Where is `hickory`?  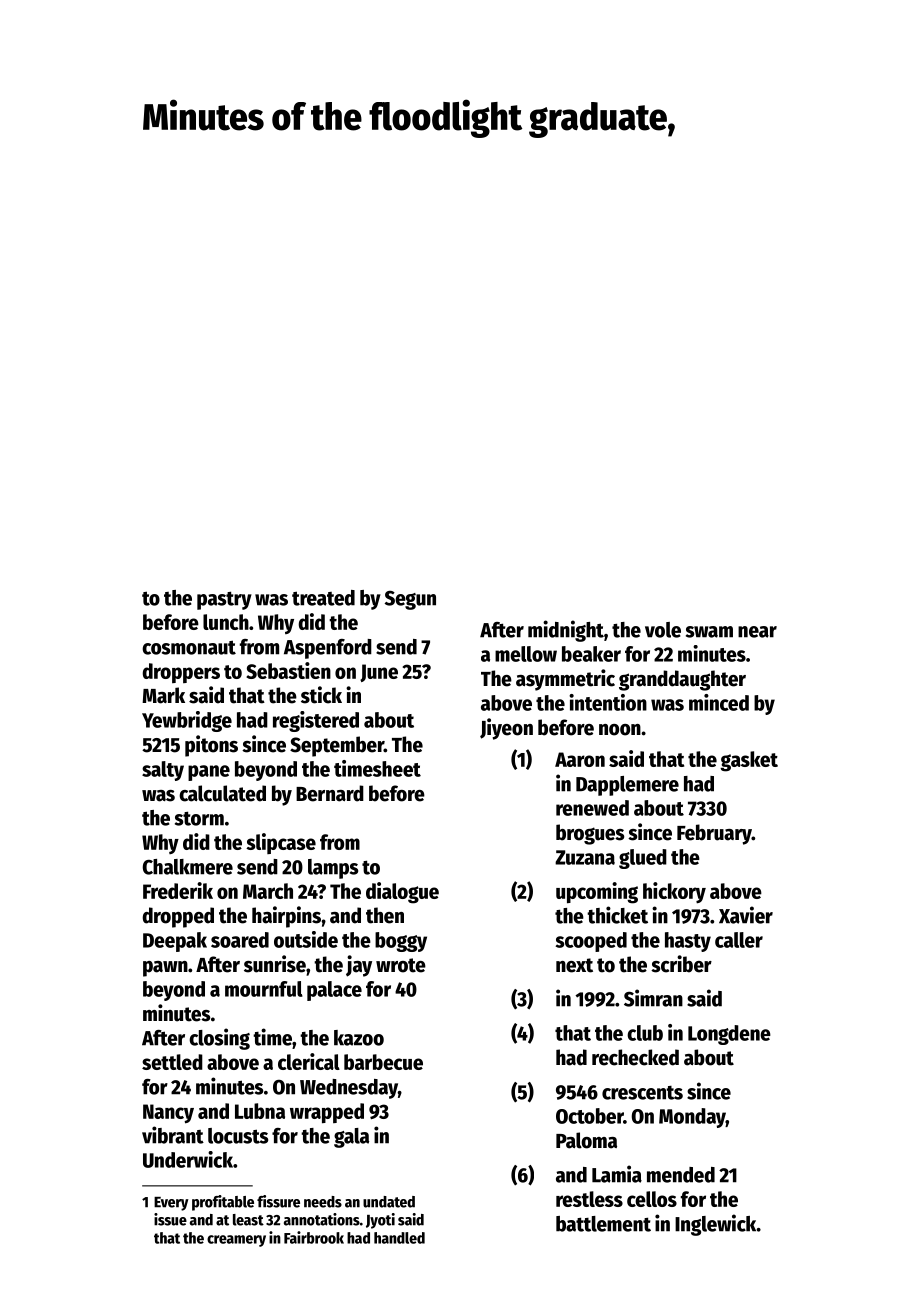
hickory is located at coordinates (674, 893).
